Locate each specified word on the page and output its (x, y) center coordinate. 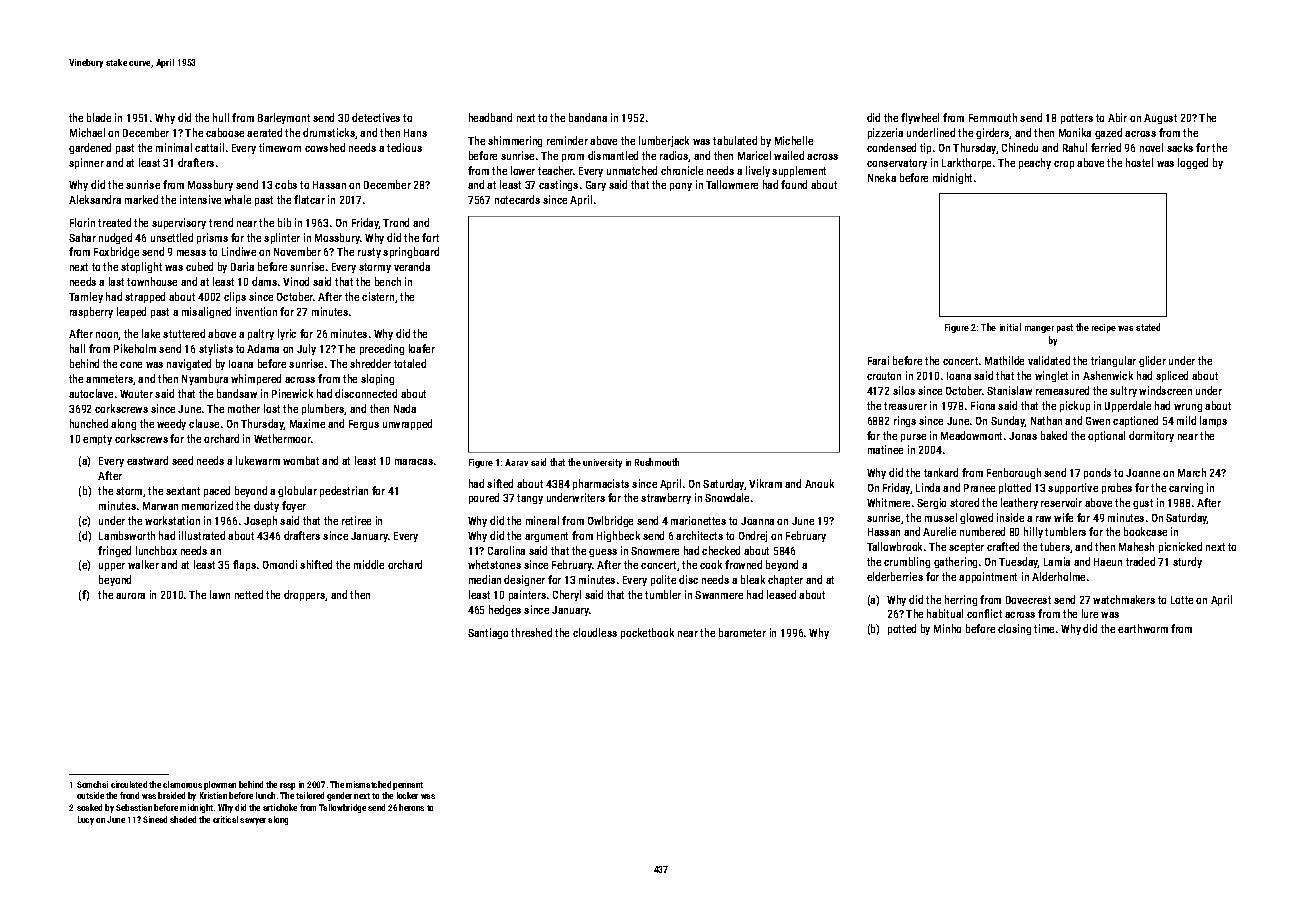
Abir (1117, 117)
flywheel (920, 118)
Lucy (86, 820)
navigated (189, 364)
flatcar (309, 199)
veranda (412, 266)
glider (1152, 361)
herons (411, 807)
